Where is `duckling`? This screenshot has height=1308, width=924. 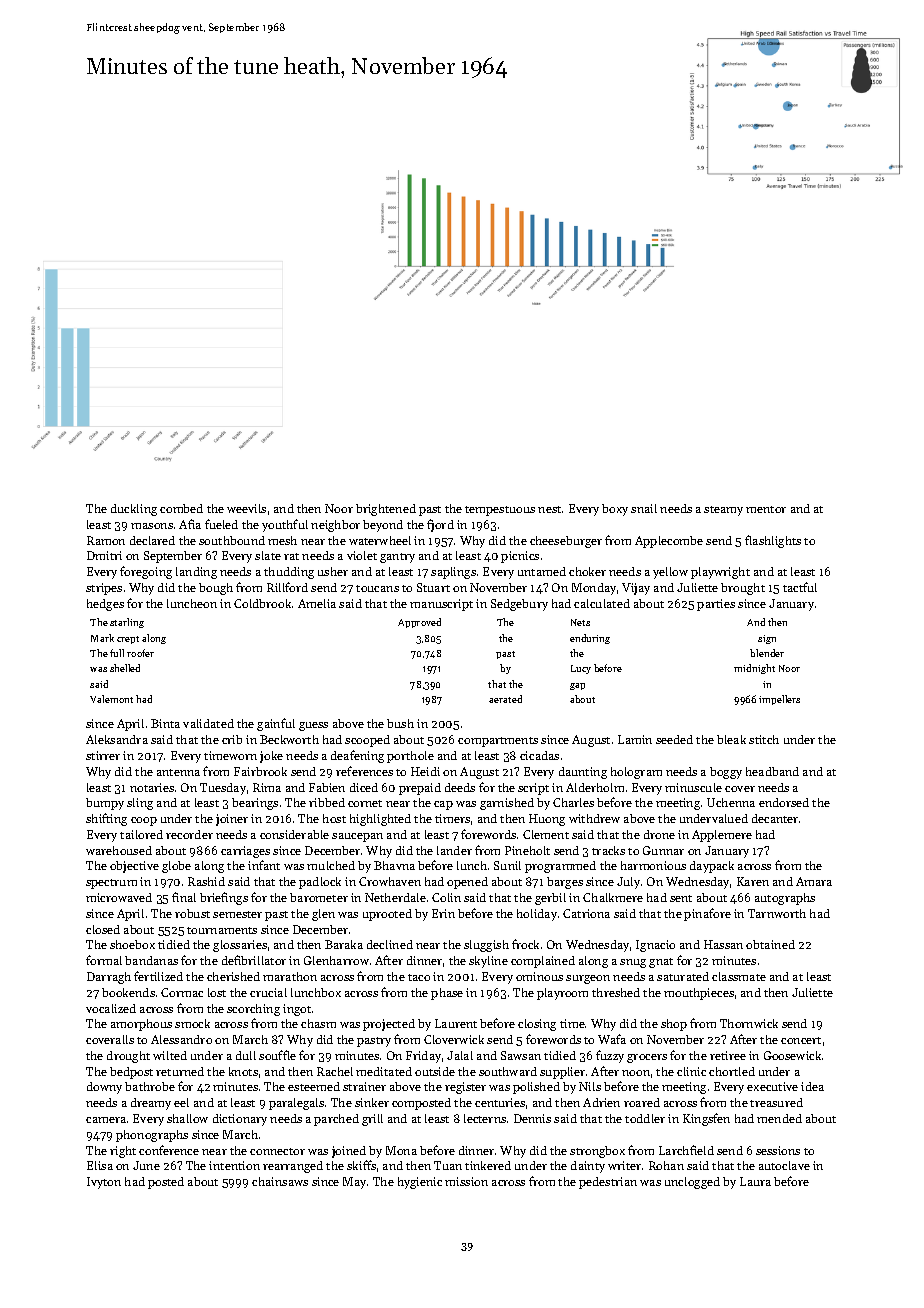
duckling is located at coordinates (134, 510).
